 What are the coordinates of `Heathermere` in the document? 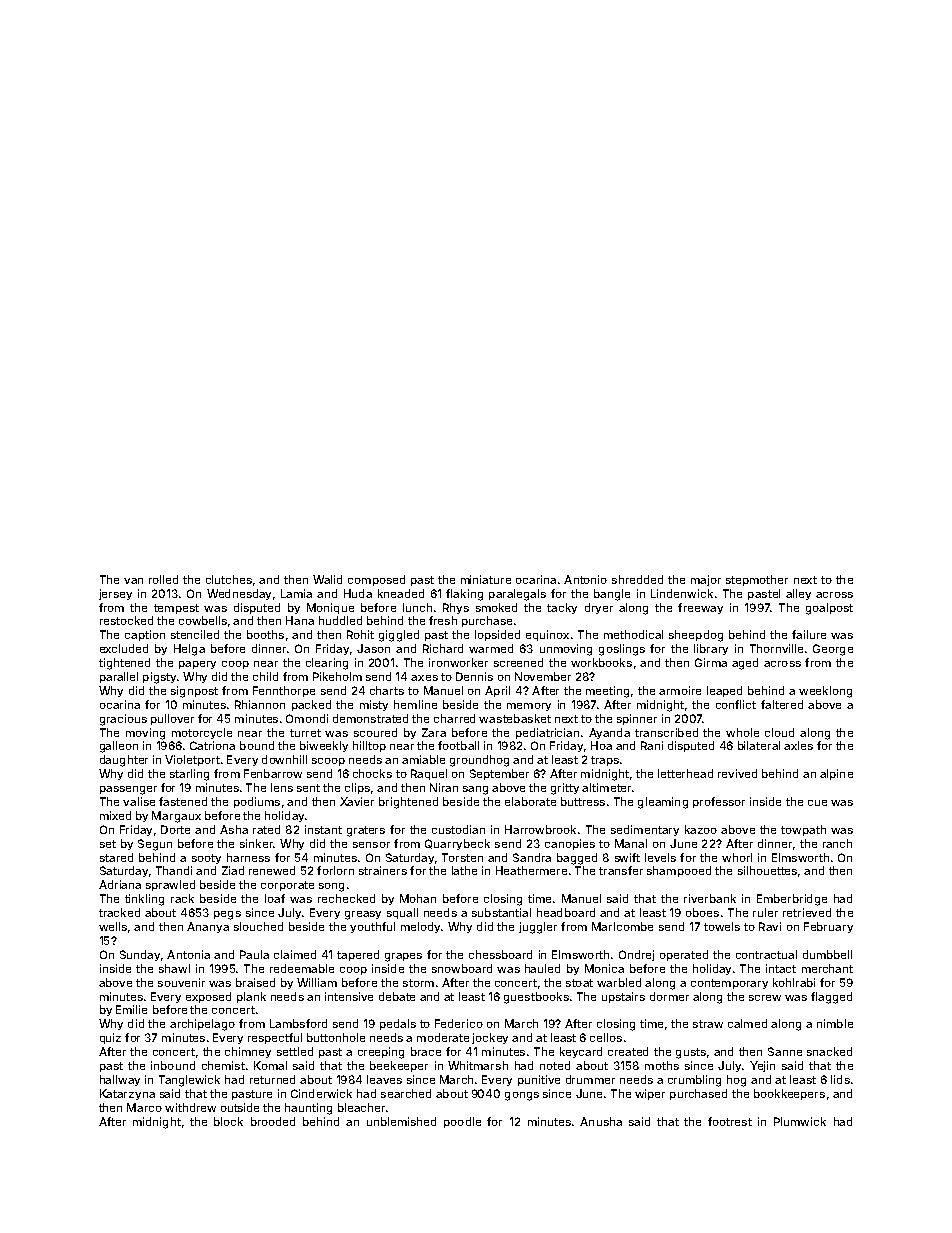 It's located at (531, 870).
